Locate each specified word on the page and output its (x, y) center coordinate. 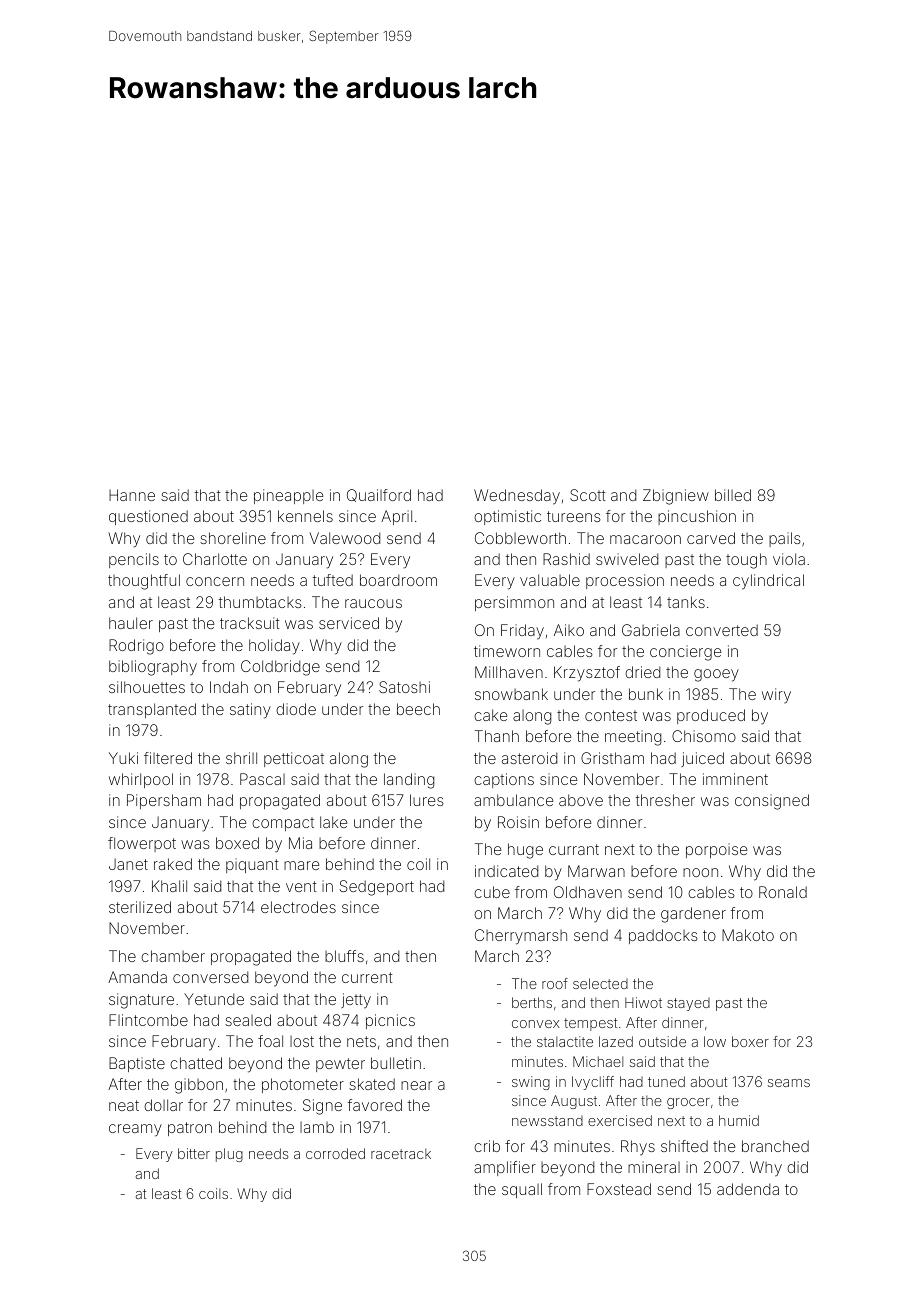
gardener (693, 915)
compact (283, 824)
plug (229, 1155)
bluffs (344, 956)
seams (789, 1083)
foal (270, 1041)
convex (536, 1024)
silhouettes (147, 687)
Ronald (783, 892)
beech (418, 709)
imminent (735, 779)
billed (733, 495)
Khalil (169, 886)
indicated (506, 871)
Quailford (379, 495)
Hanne (132, 495)
